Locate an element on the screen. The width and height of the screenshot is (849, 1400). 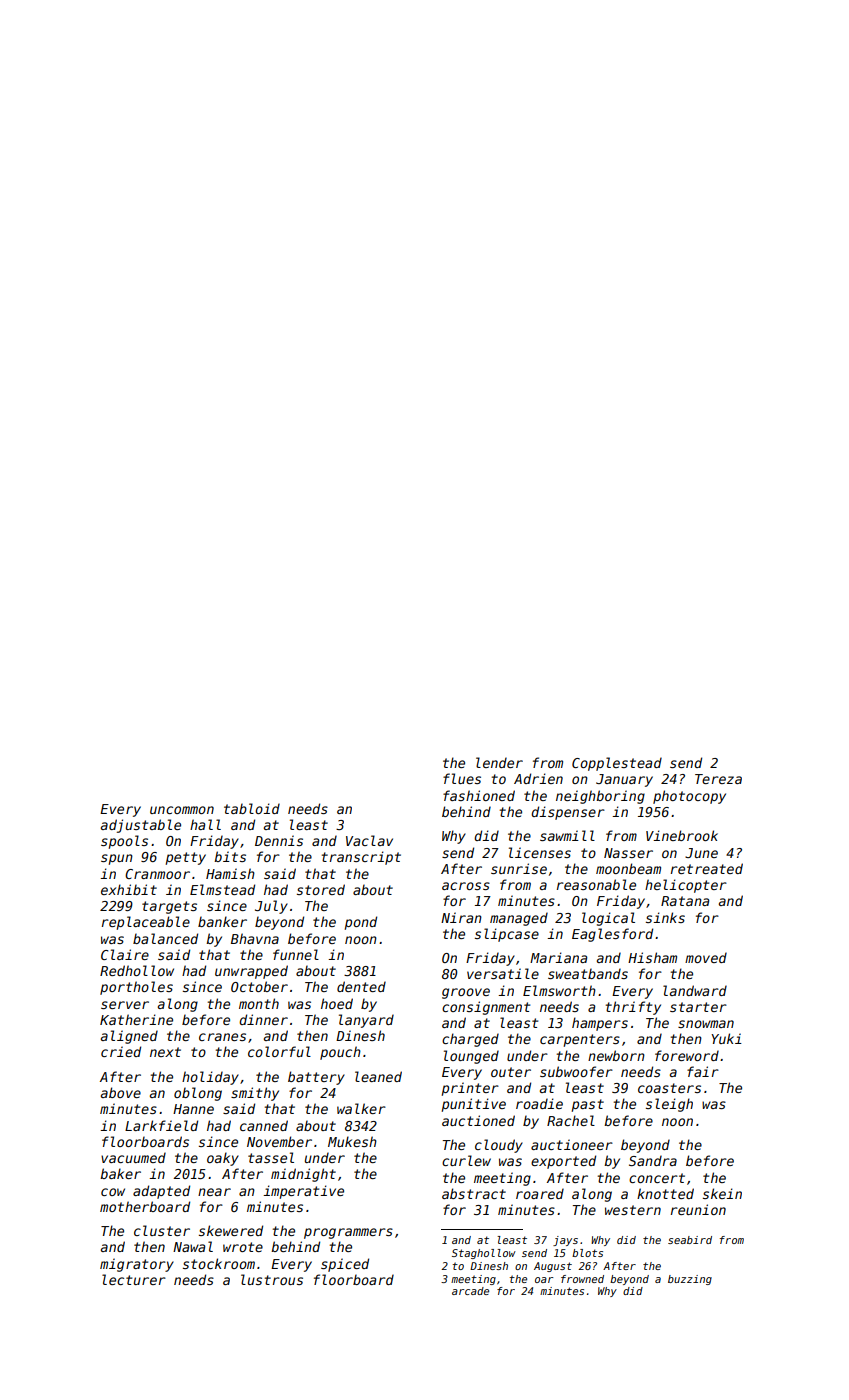
tabloid is located at coordinates (252, 808).
